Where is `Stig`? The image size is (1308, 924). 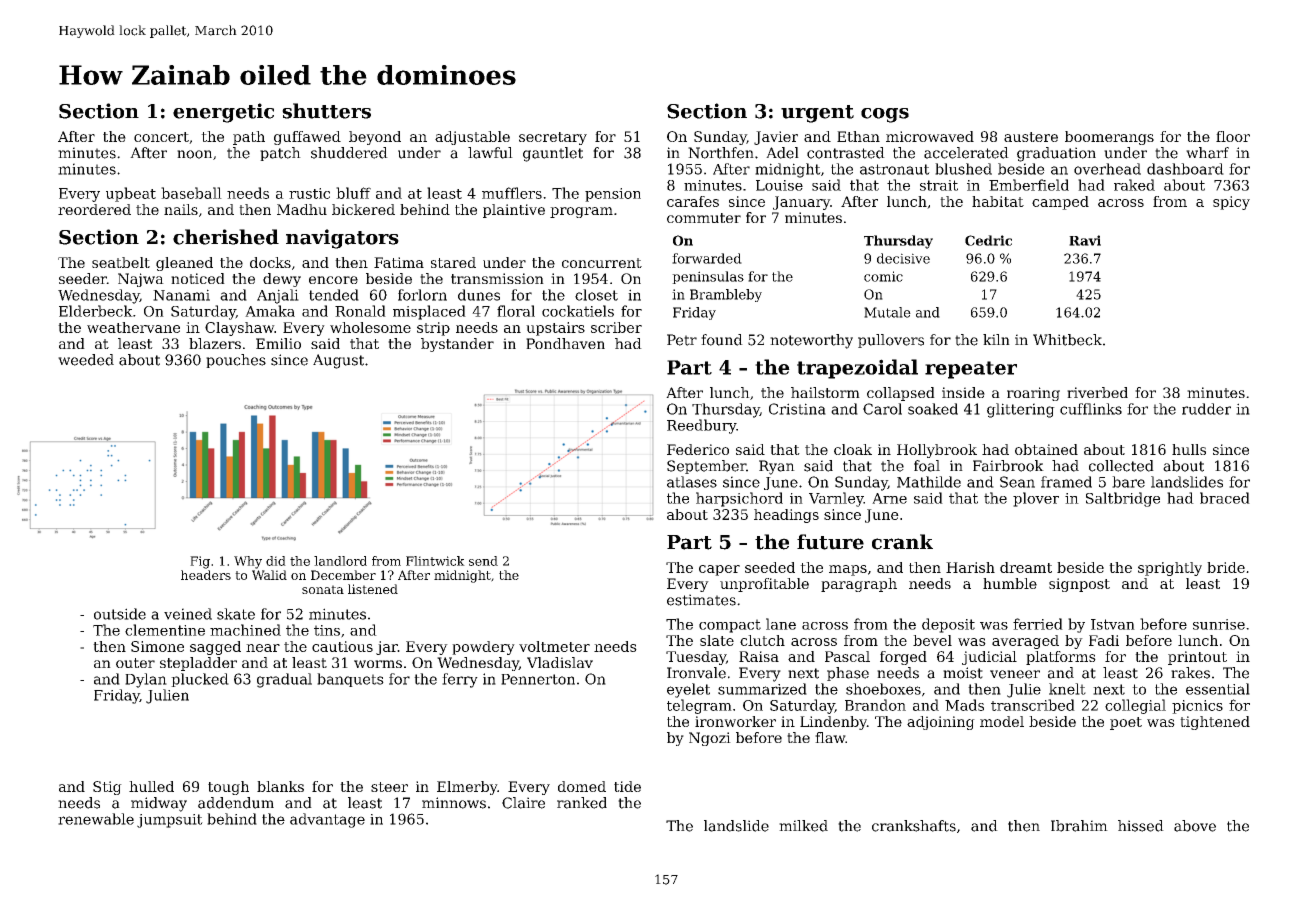 Stig is located at coordinates (107, 788).
